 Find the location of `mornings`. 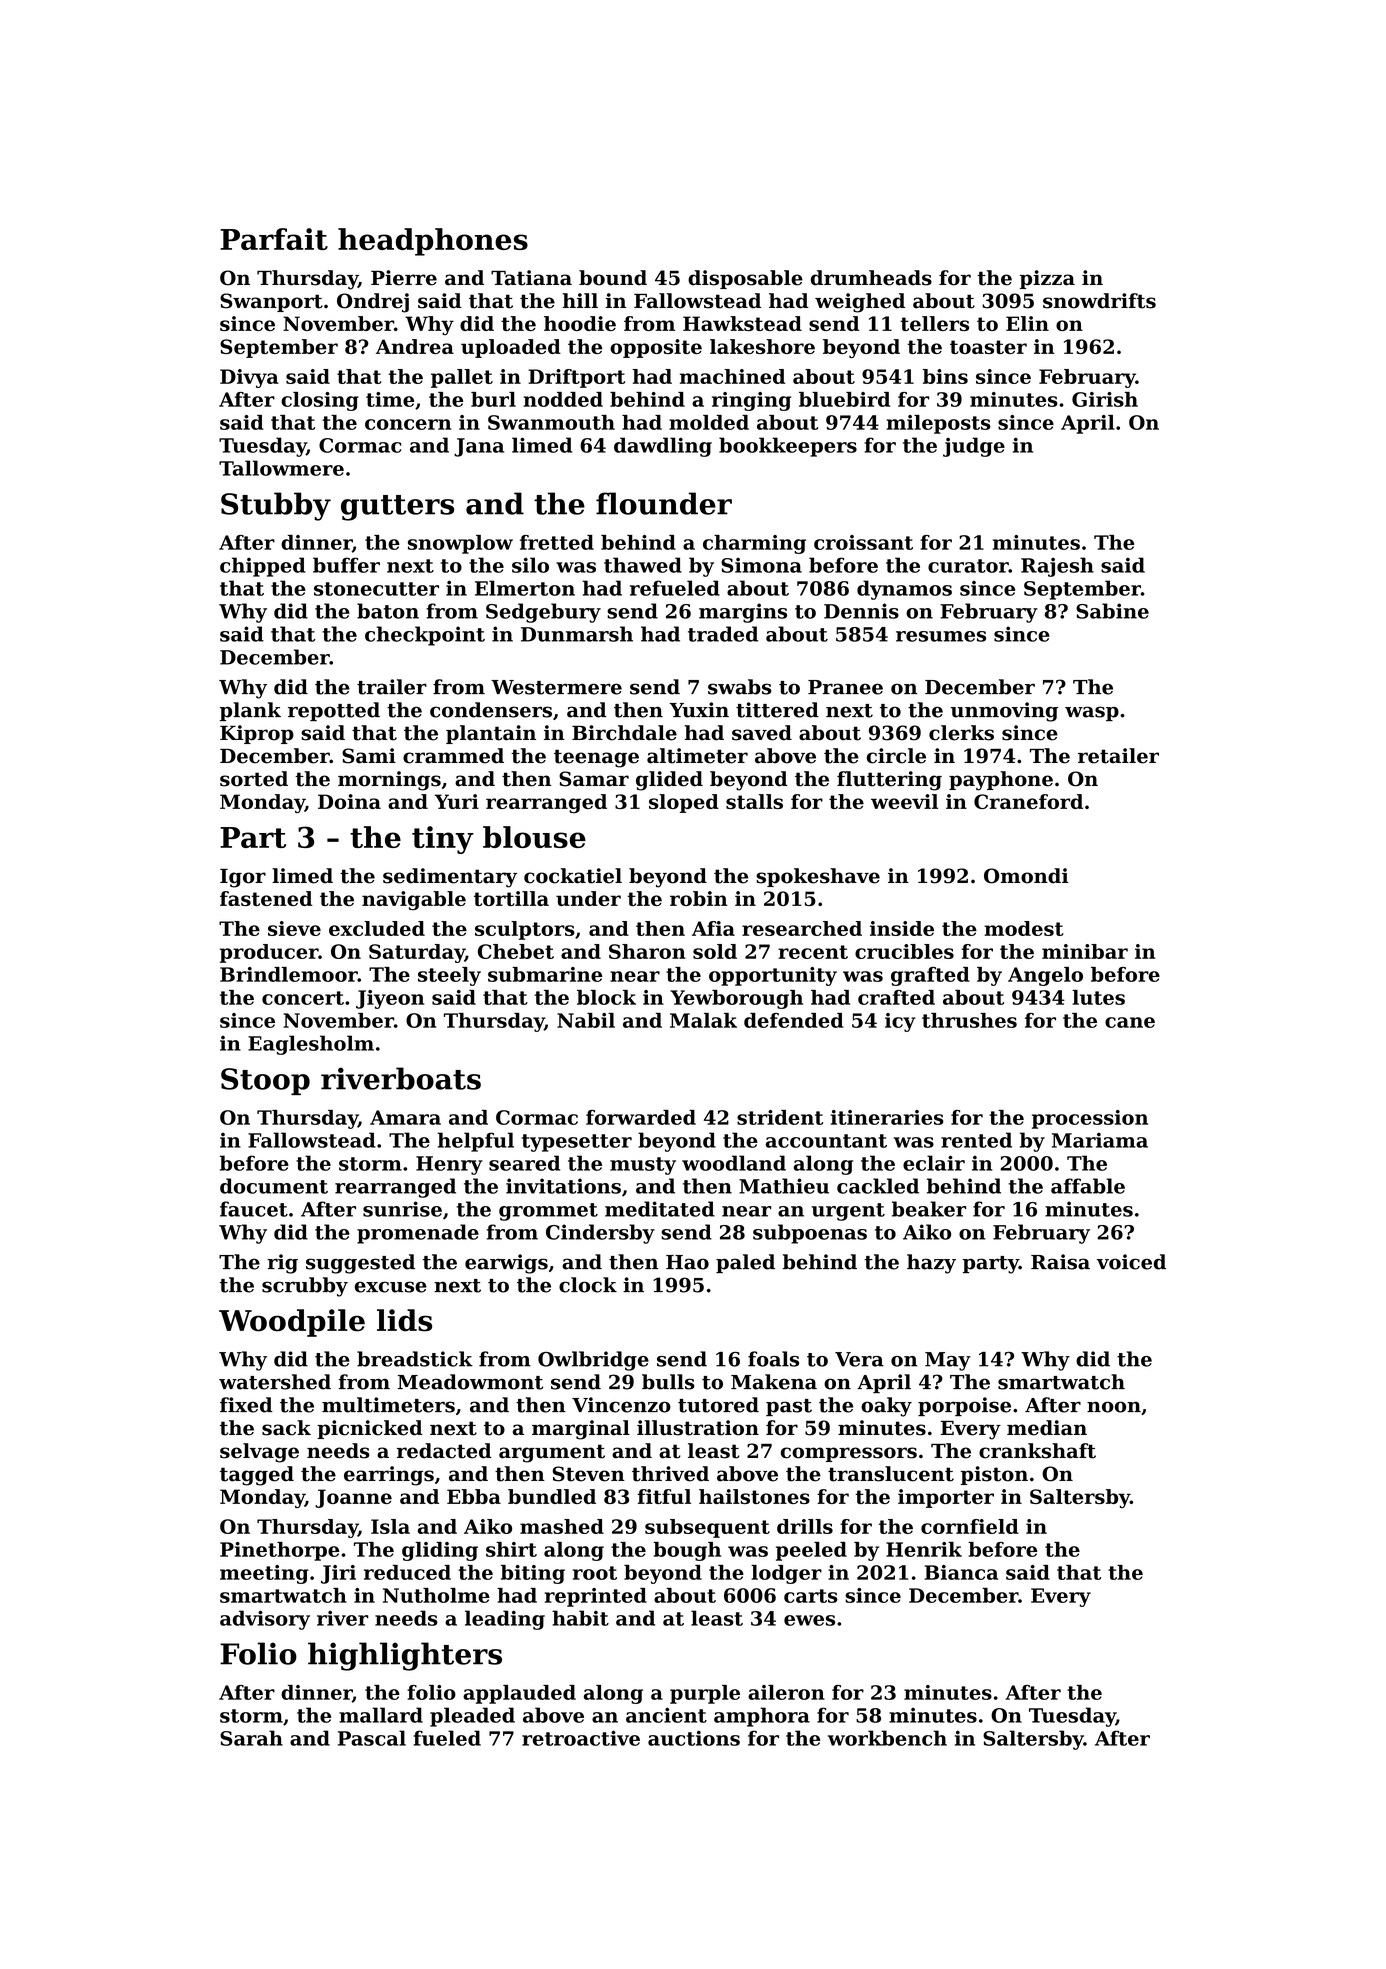

mornings is located at coordinates (389, 781).
